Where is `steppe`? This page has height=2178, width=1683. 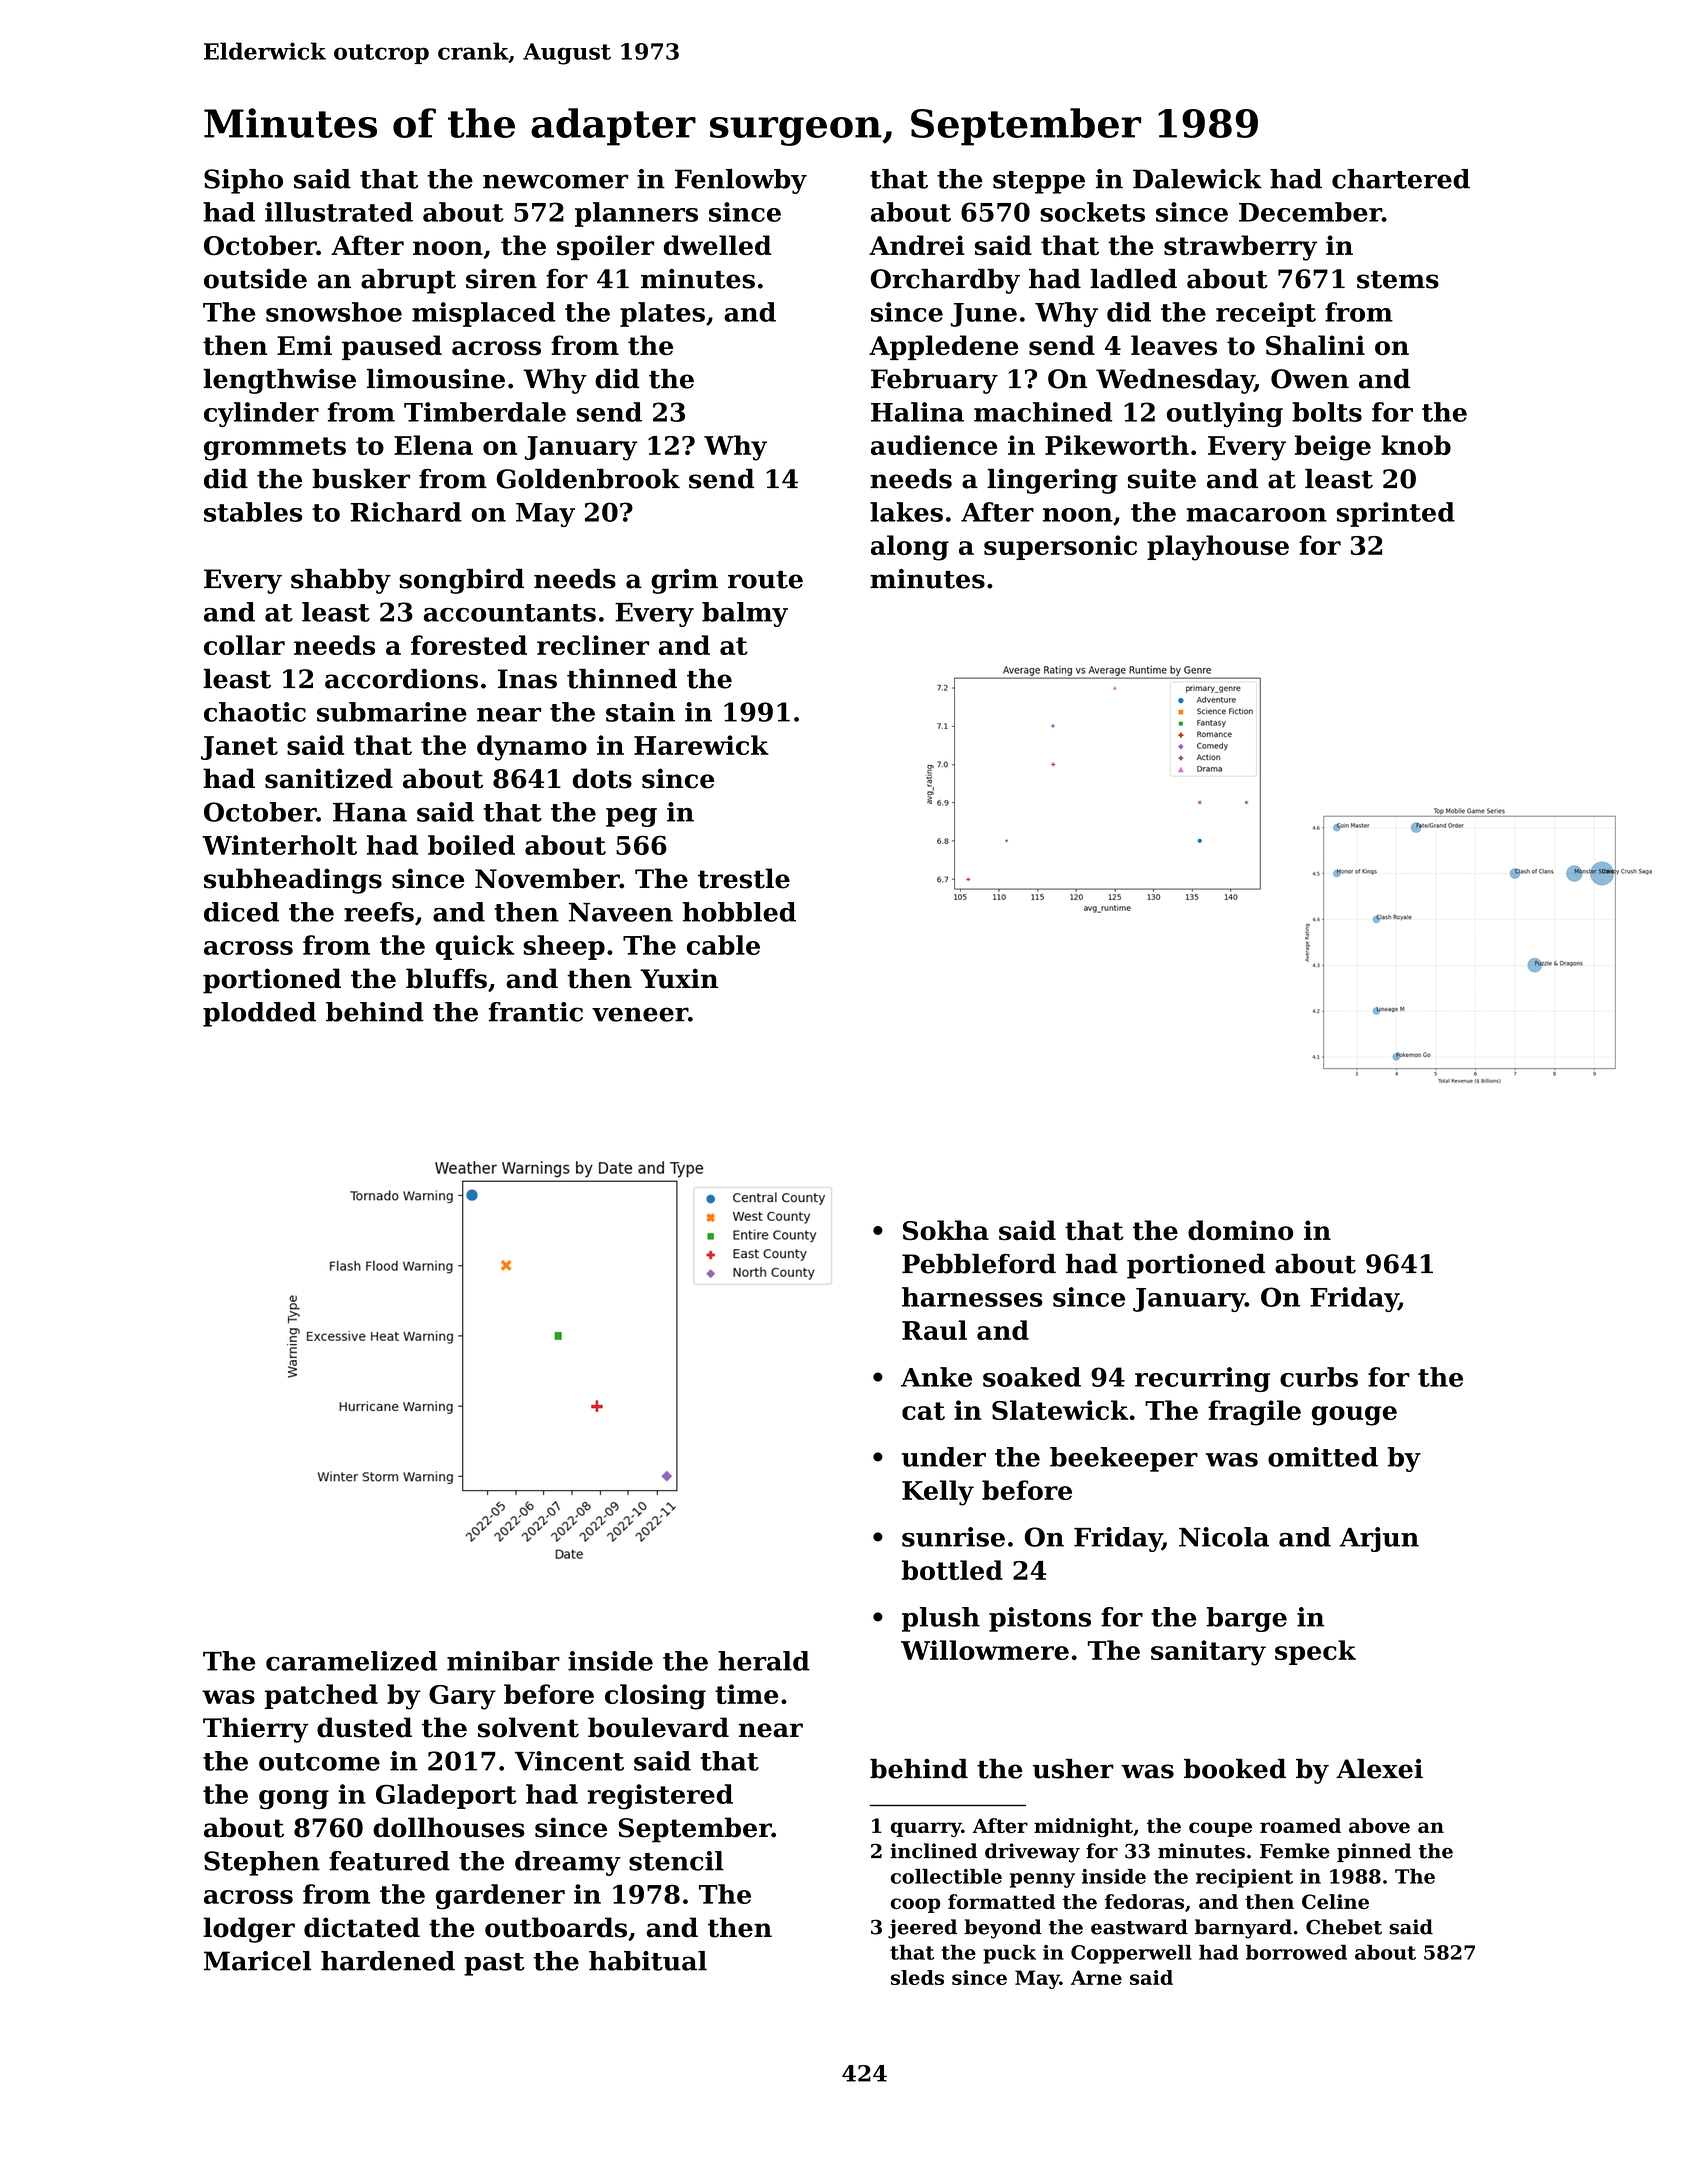 steppe is located at coordinates (1039, 182).
